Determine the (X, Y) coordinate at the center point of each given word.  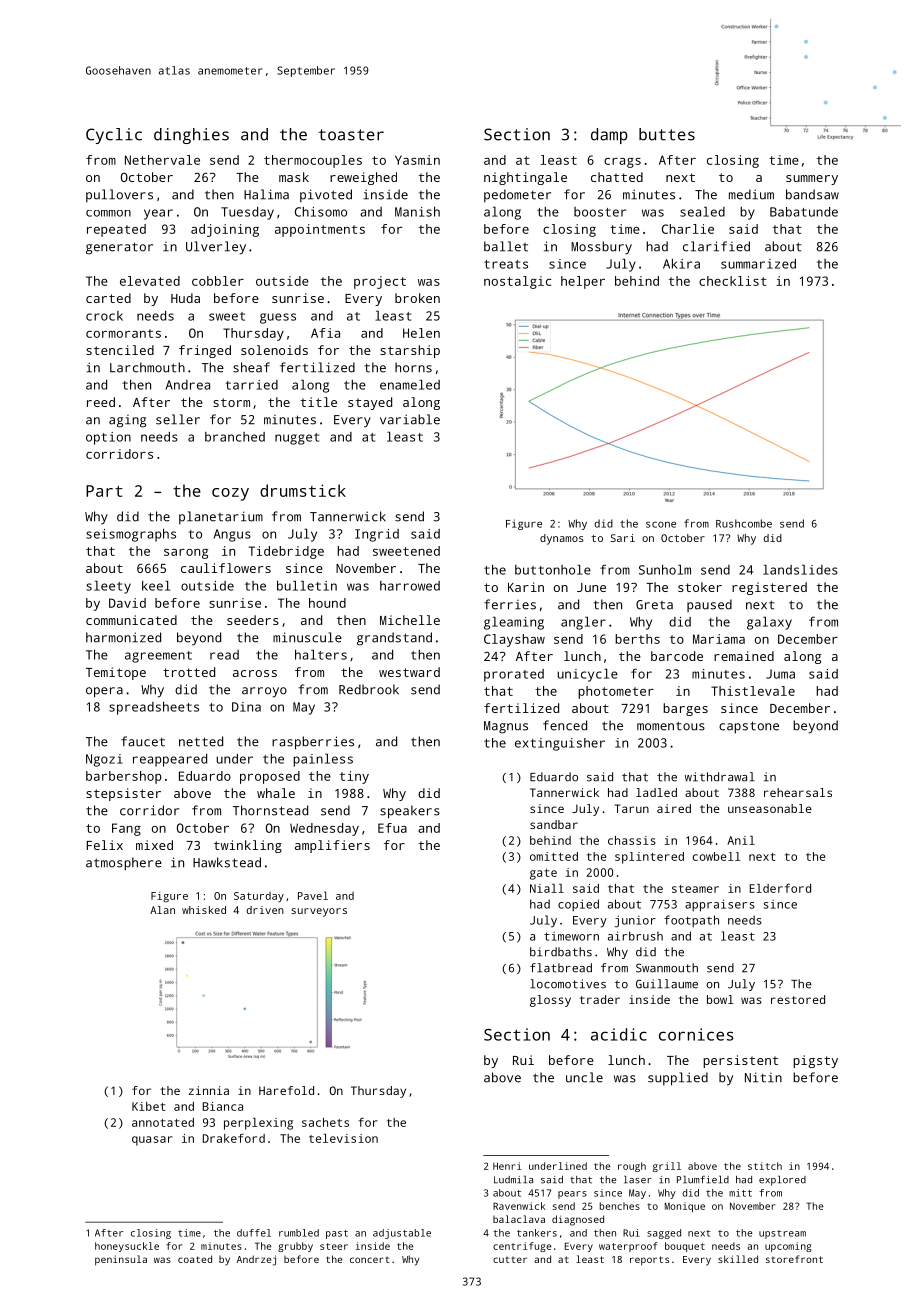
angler (583, 623)
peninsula (121, 1260)
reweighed (363, 178)
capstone (749, 727)
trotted (189, 672)
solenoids (274, 350)
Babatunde (804, 212)
